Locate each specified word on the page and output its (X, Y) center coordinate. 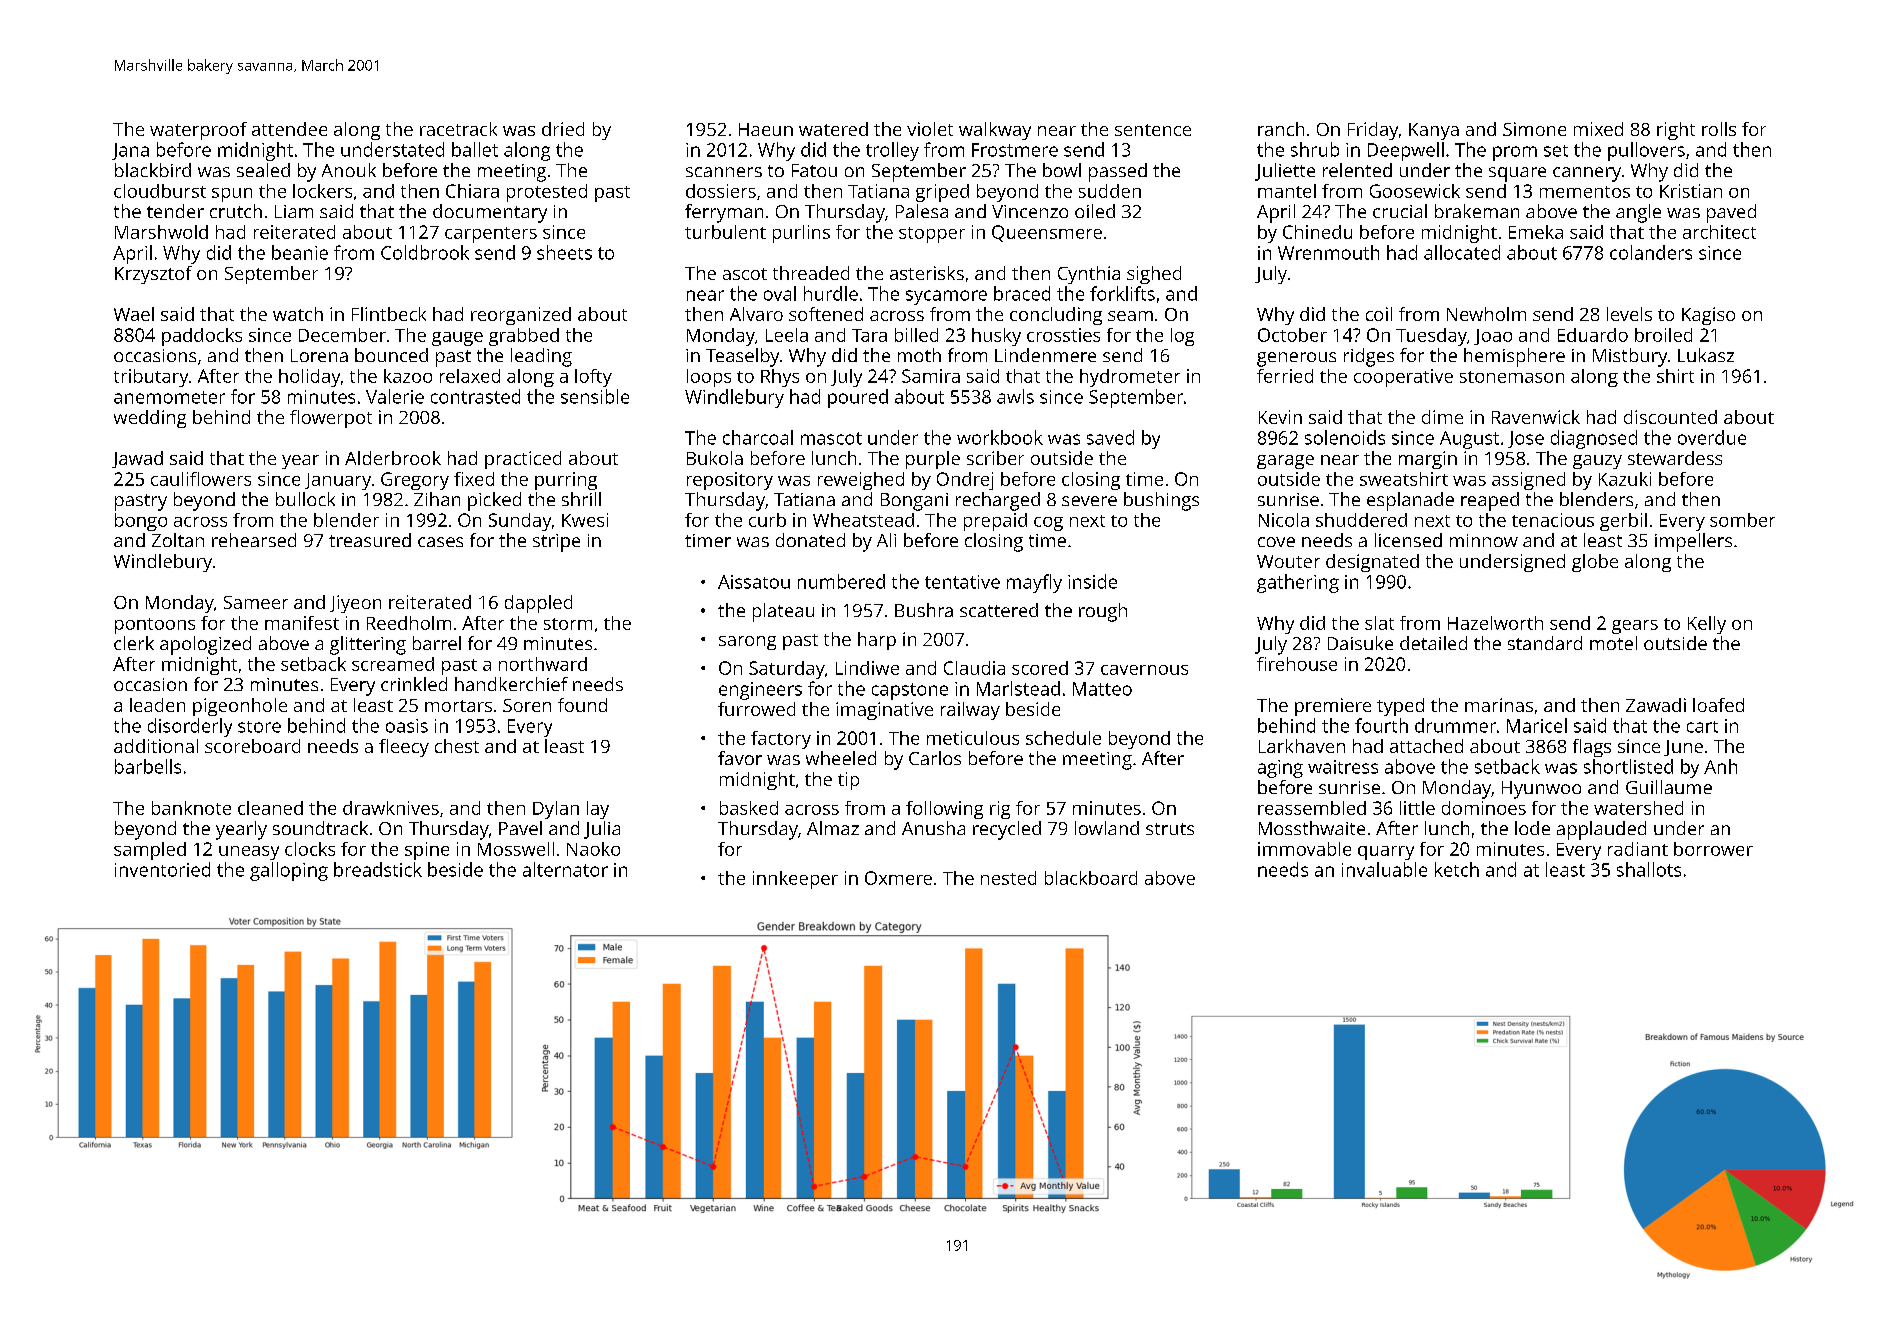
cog (1048, 524)
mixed (1598, 129)
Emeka (1536, 232)
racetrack (458, 129)
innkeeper (795, 880)
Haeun (766, 129)
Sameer (256, 602)
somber (1742, 520)
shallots (1649, 869)
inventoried (162, 869)
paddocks (202, 337)
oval (780, 293)
